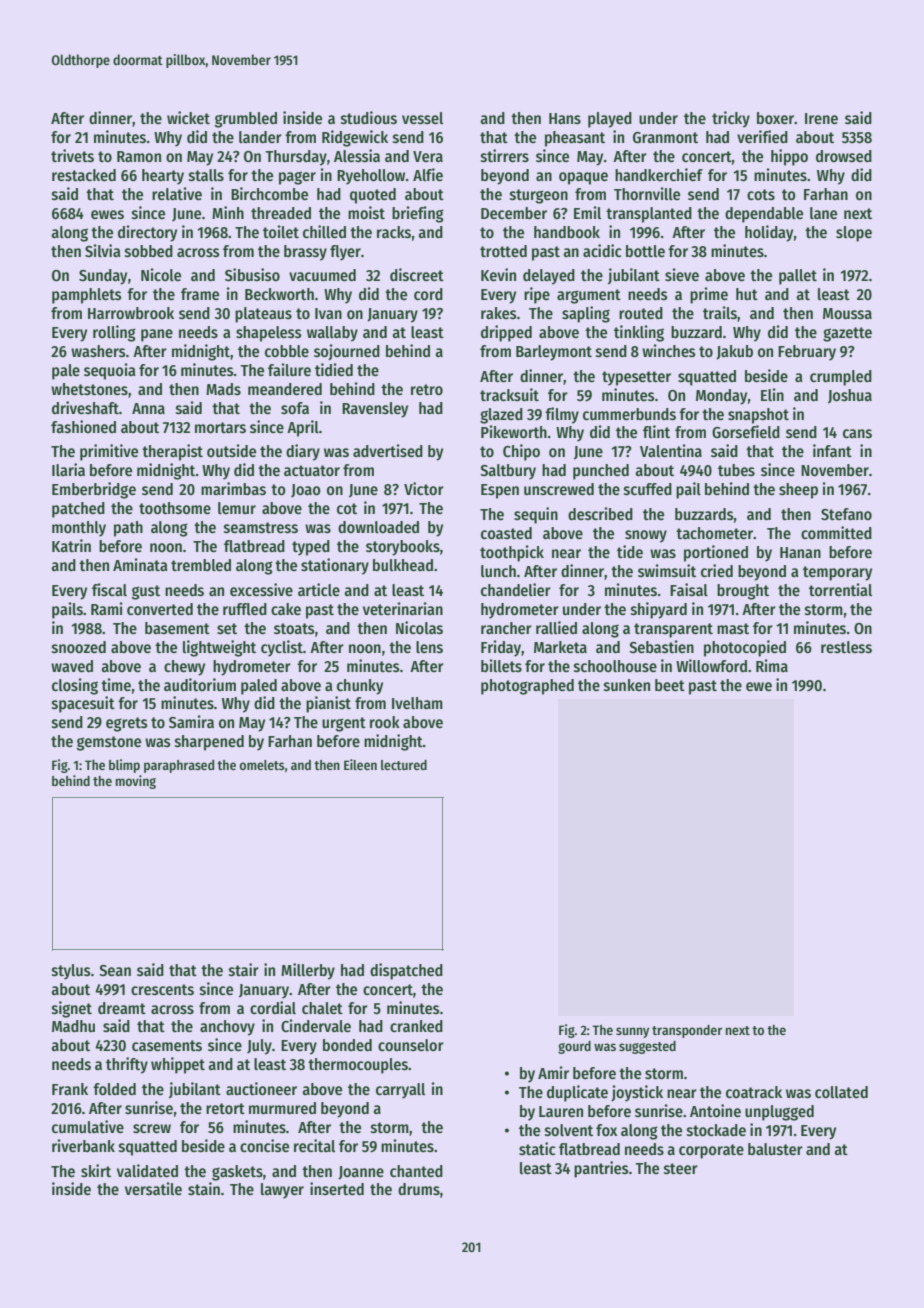 Image resolution: width=924 pixels, height=1308 pixels. Describe the element at coordinates (149, 251) in the screenshot. I see `sobbed` at that location.
